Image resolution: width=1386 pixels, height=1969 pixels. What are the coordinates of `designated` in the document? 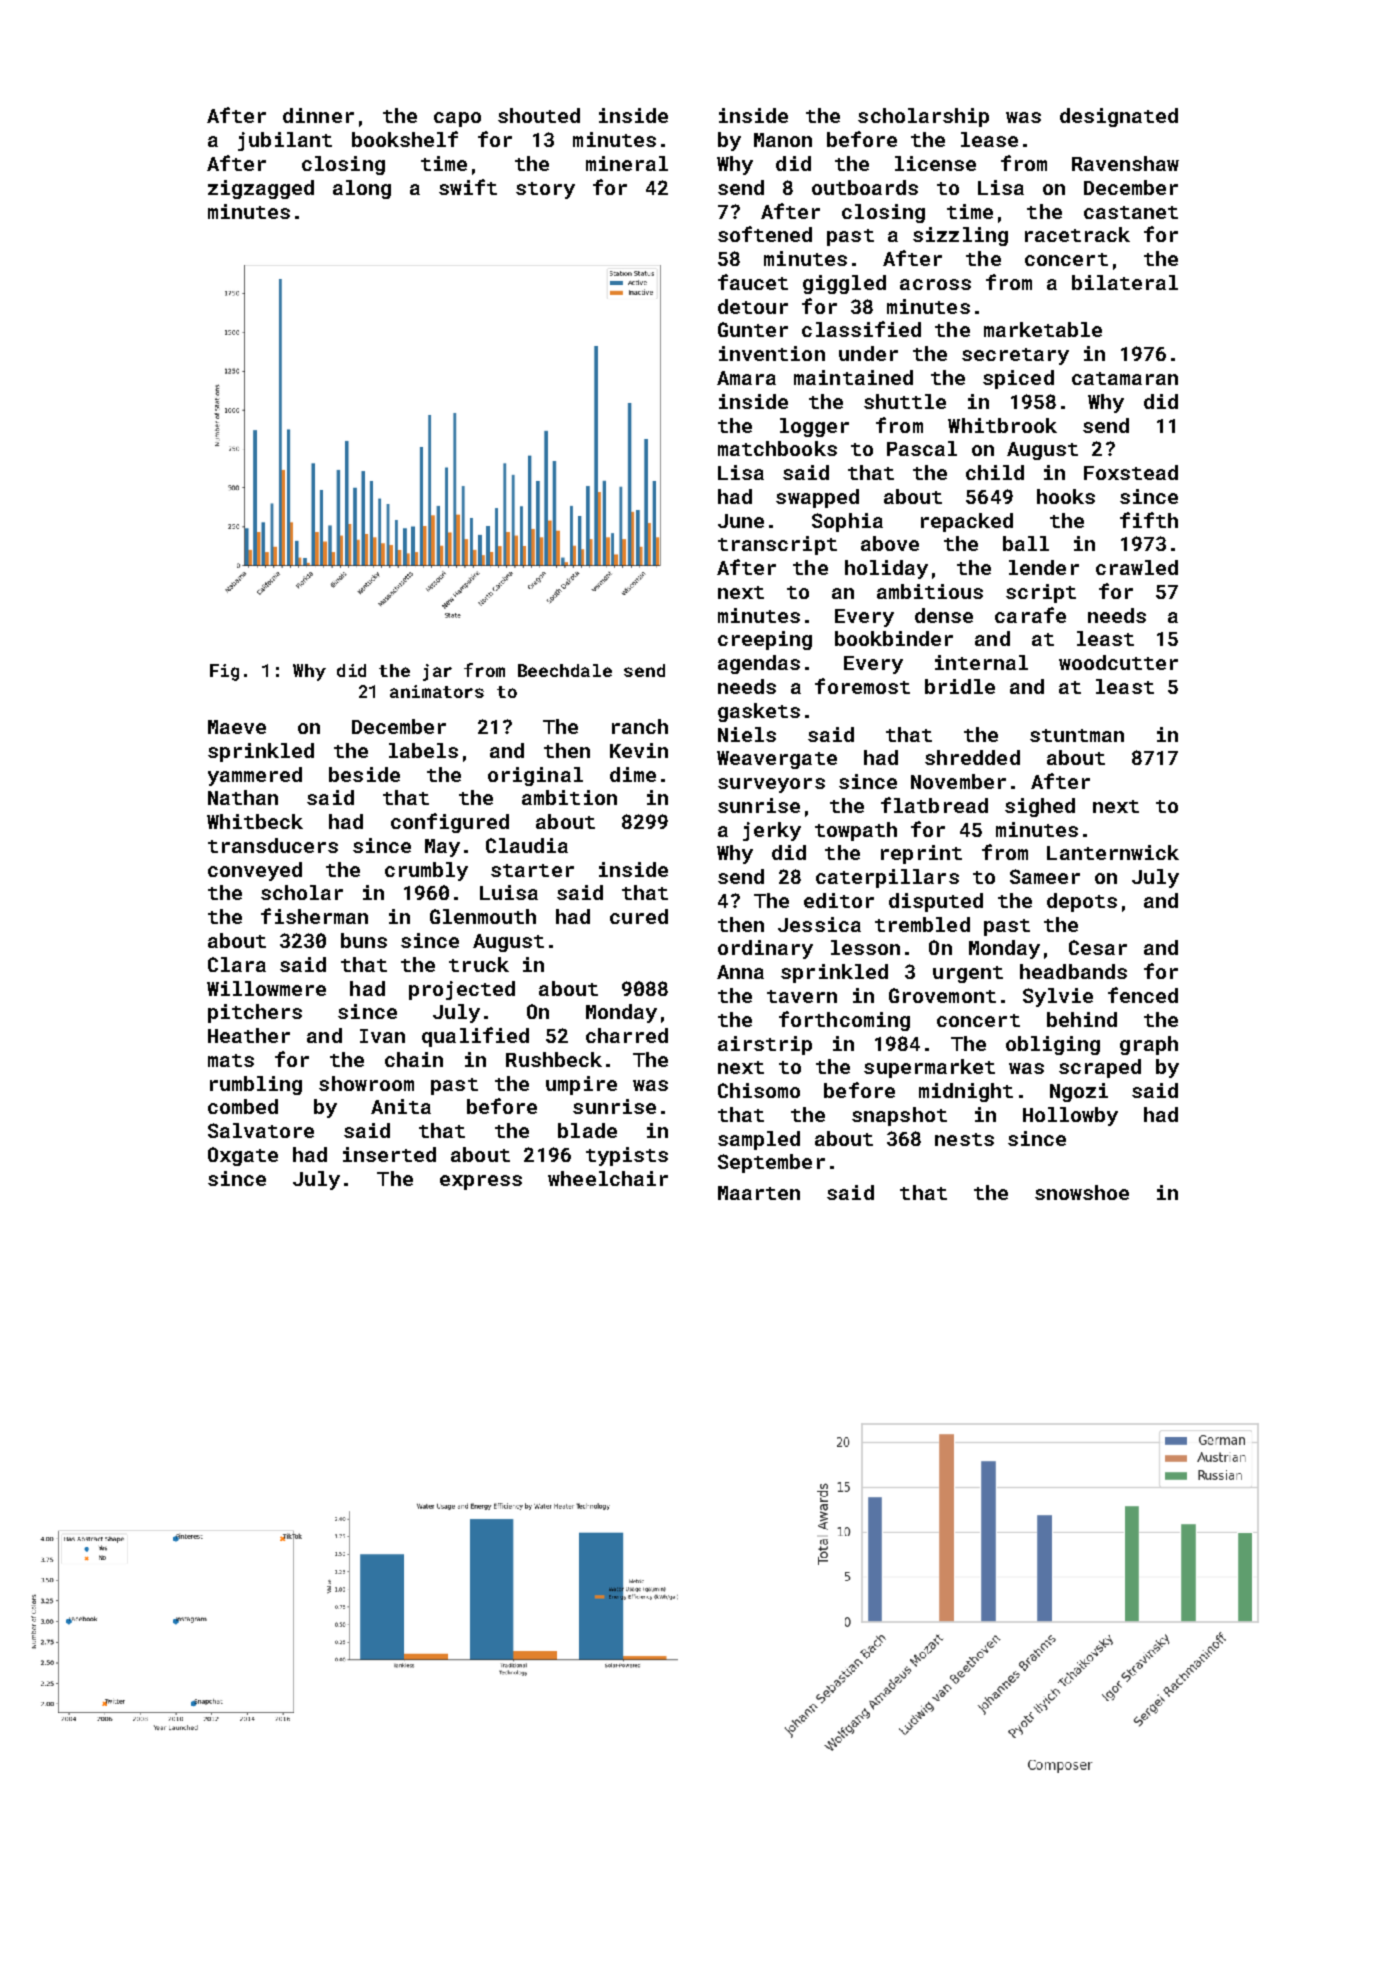 It's located at (1119, 117).
